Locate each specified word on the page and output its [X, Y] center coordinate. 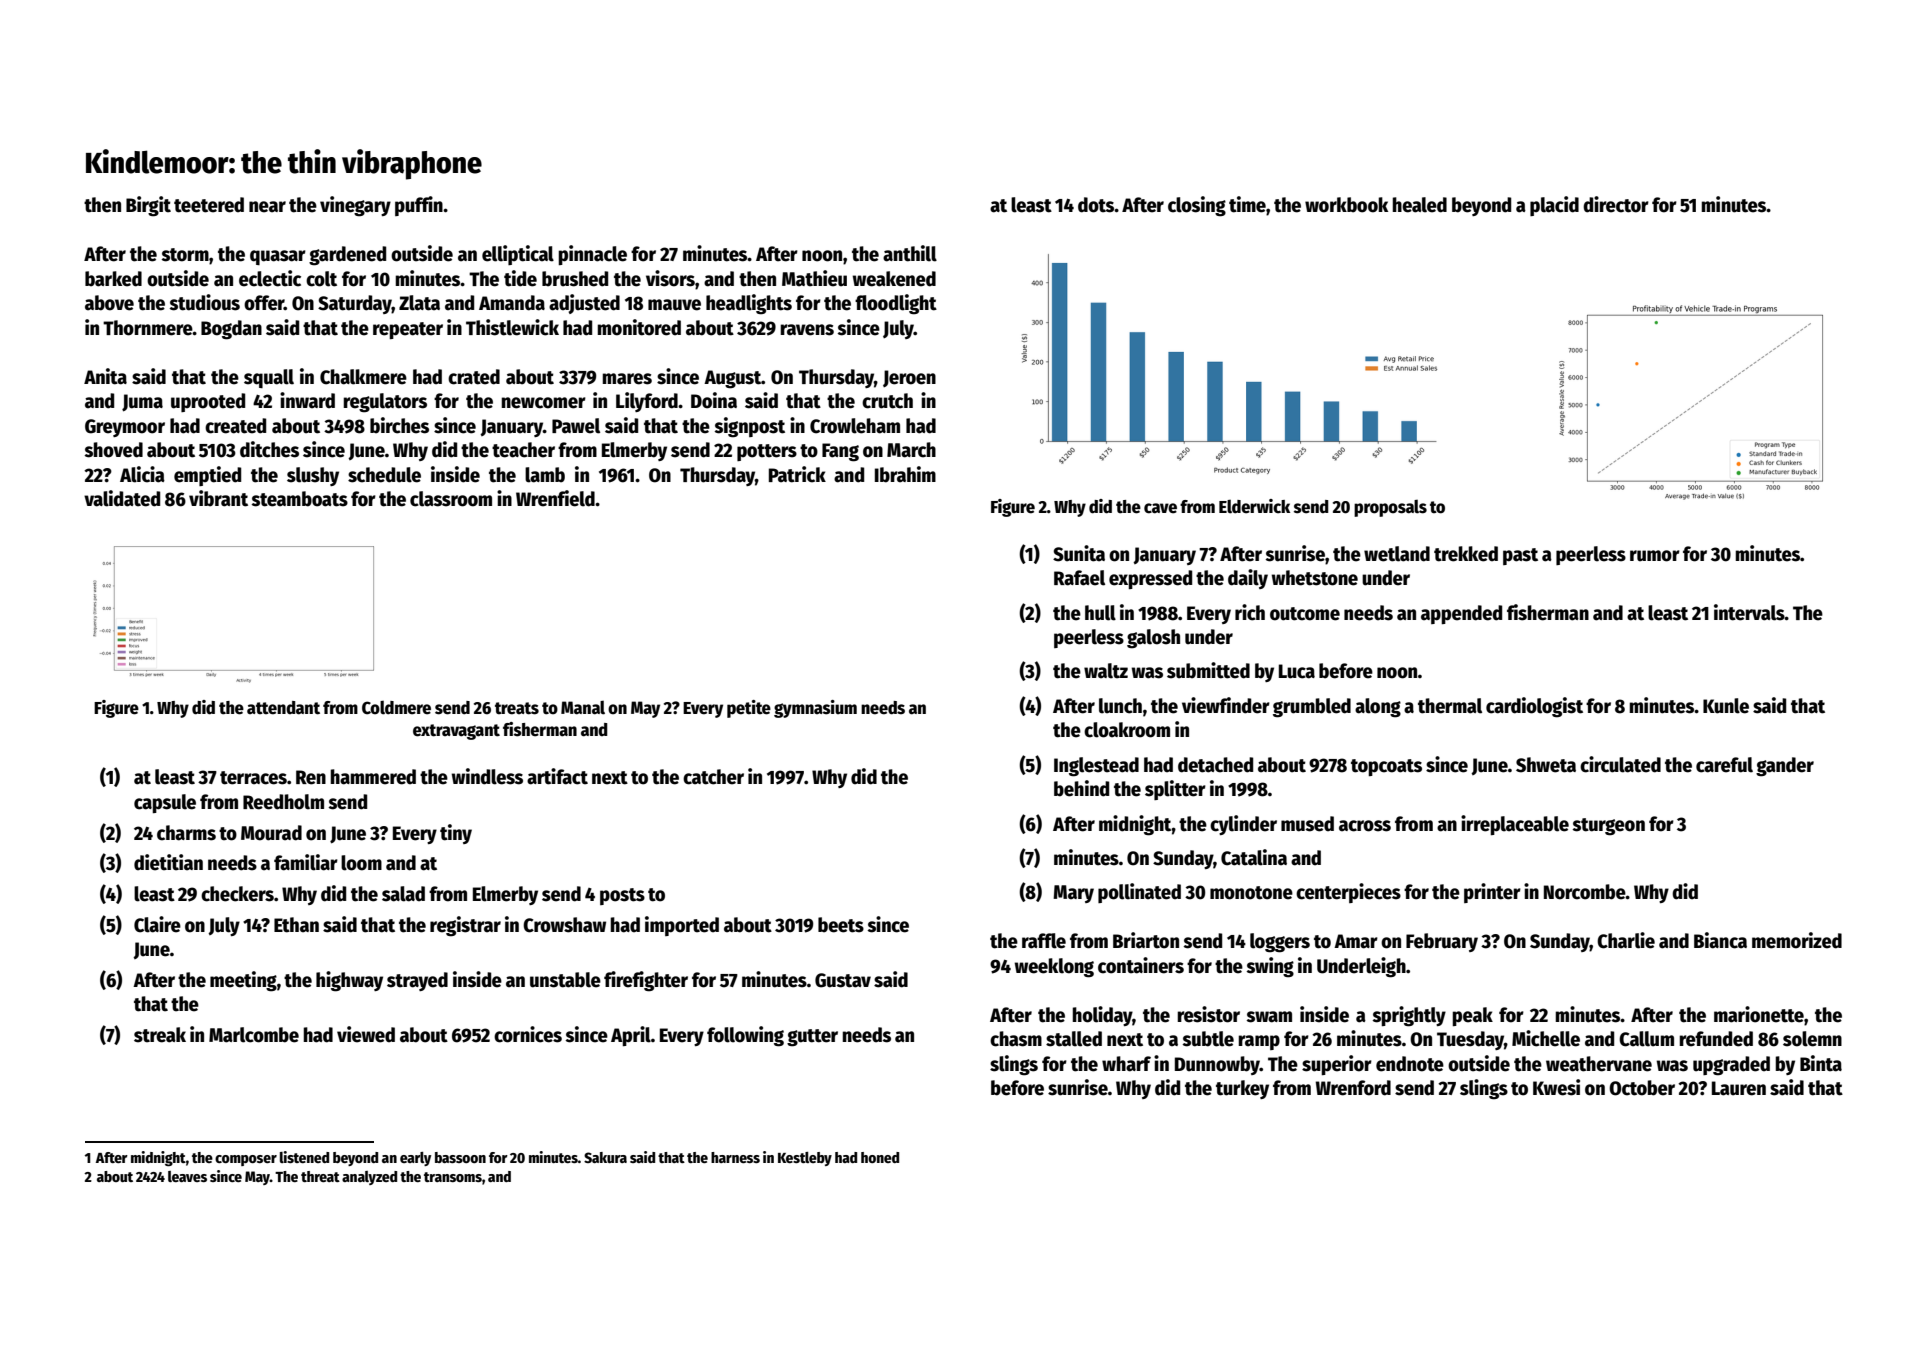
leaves [187, 1176]
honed [880, 1157]
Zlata [419, 303]
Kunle [1726, 706]
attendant [283, 708]
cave [1160, 508]
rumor [1655, 556]
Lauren [1739, 1088]
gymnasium [815, 709]
